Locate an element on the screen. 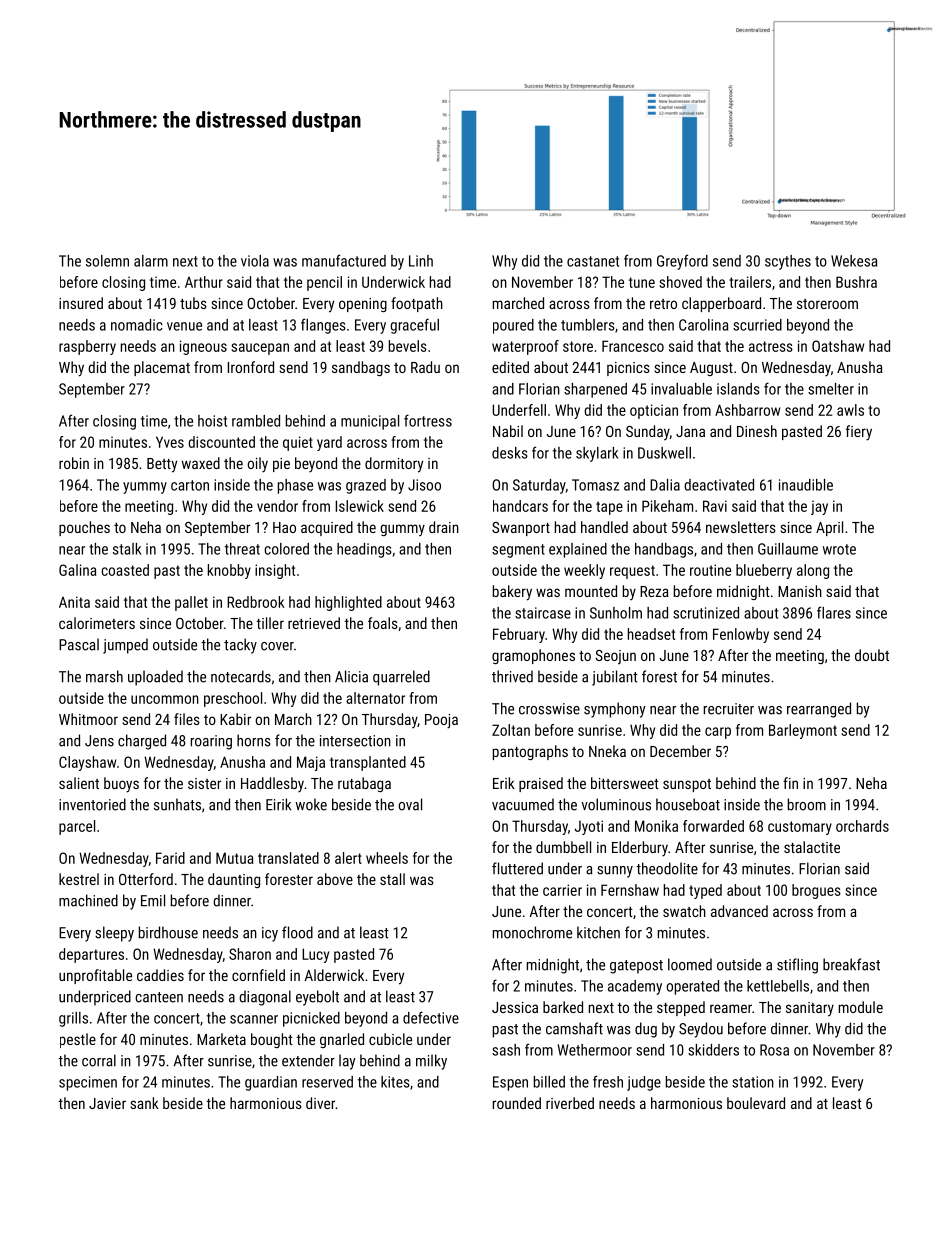  boulevard is located at coordinates (756, 1103).
